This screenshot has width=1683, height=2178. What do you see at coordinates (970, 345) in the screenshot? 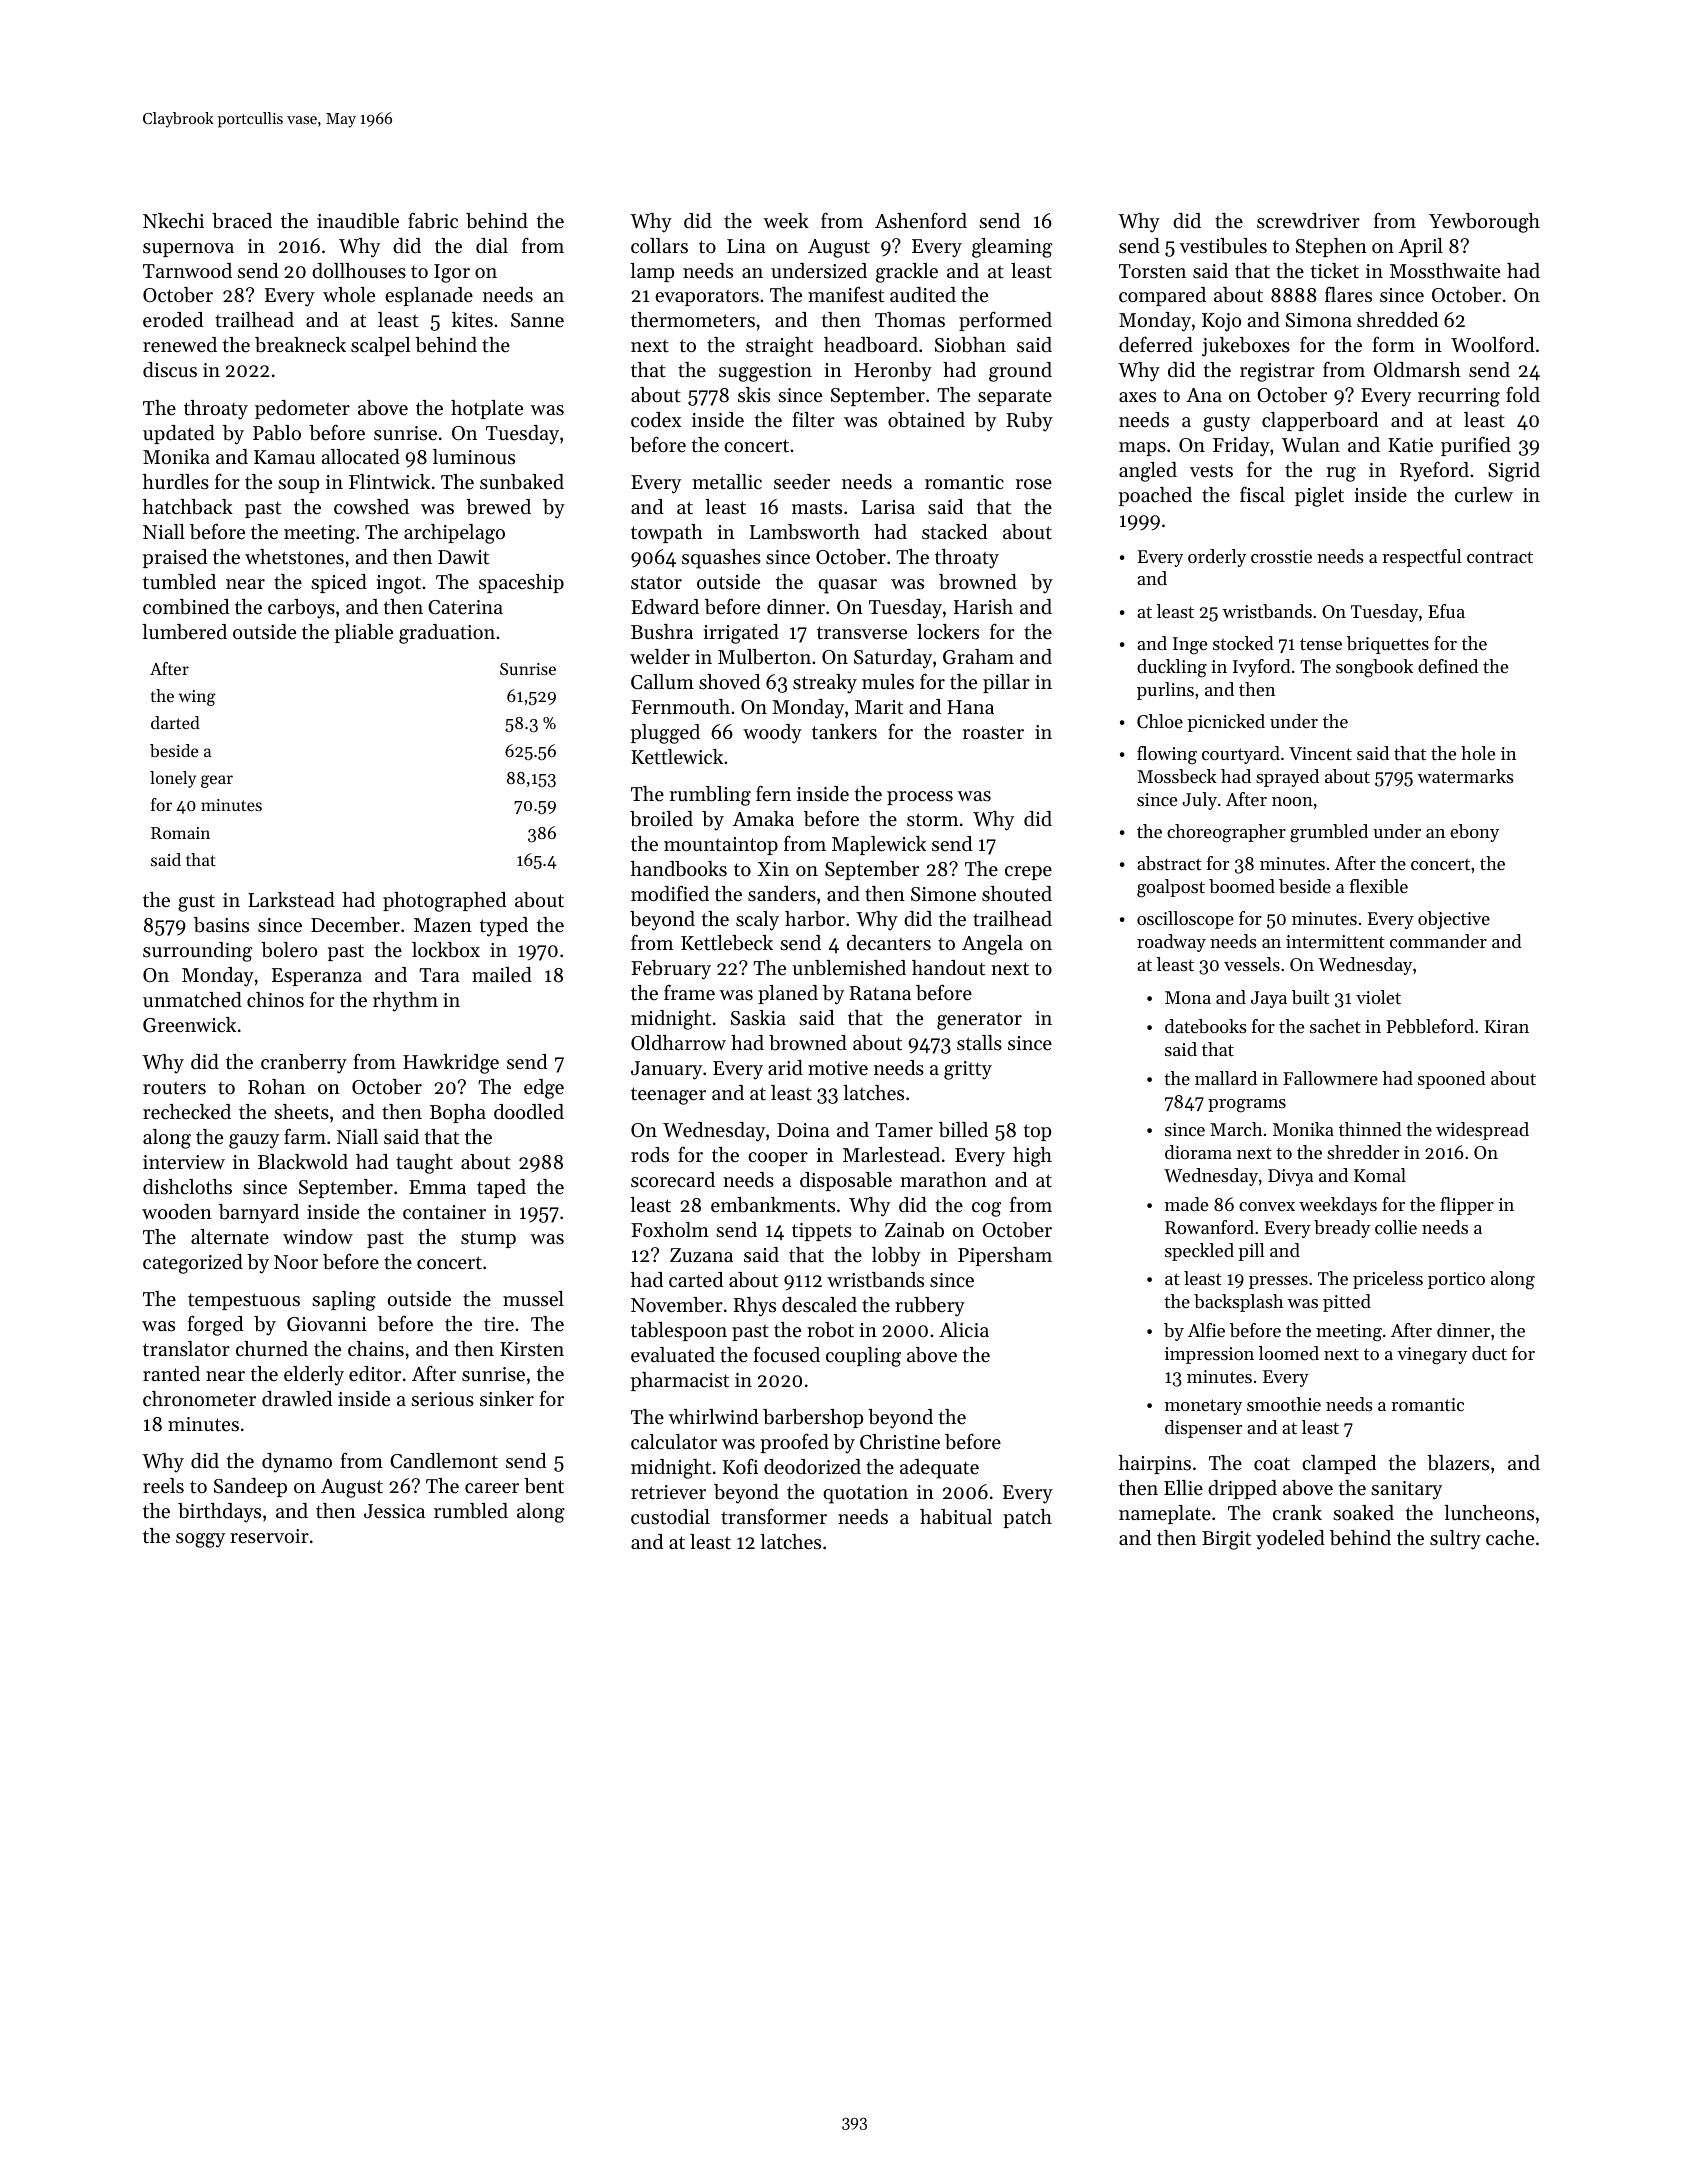
I see `Siobhan` at bounding box center [970, 345].
